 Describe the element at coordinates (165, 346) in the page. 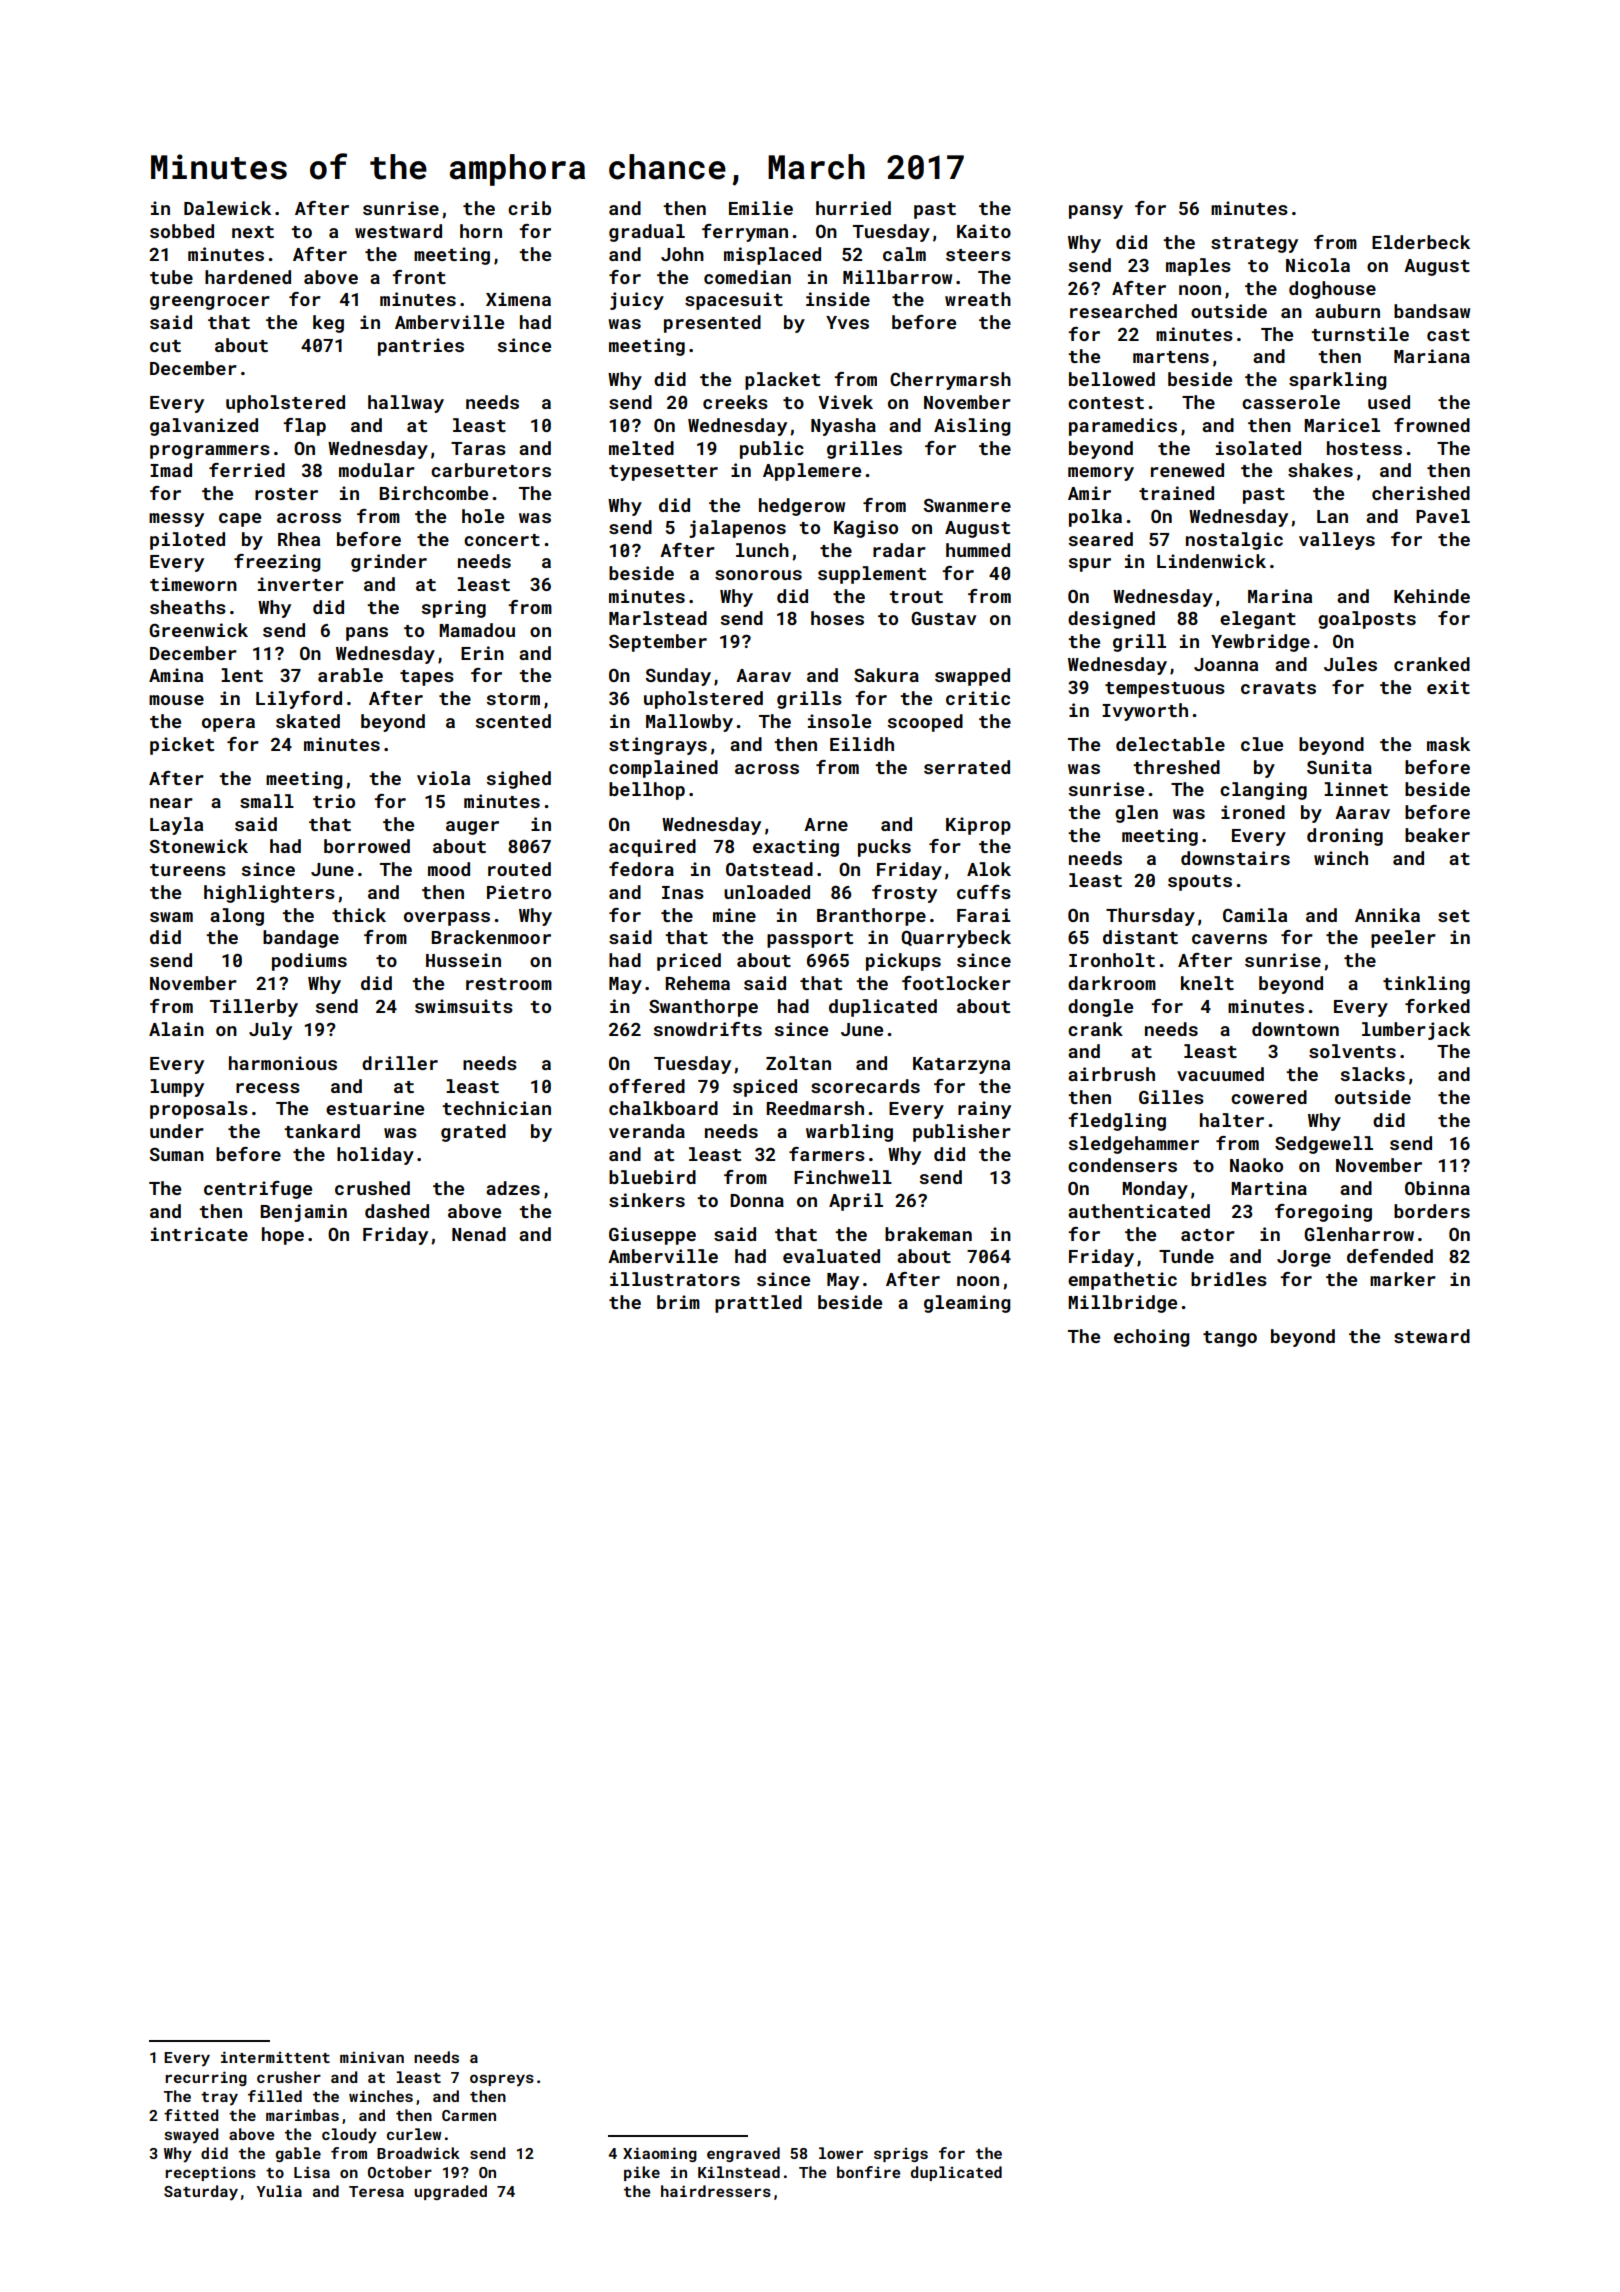

I see `cut` at that location.
